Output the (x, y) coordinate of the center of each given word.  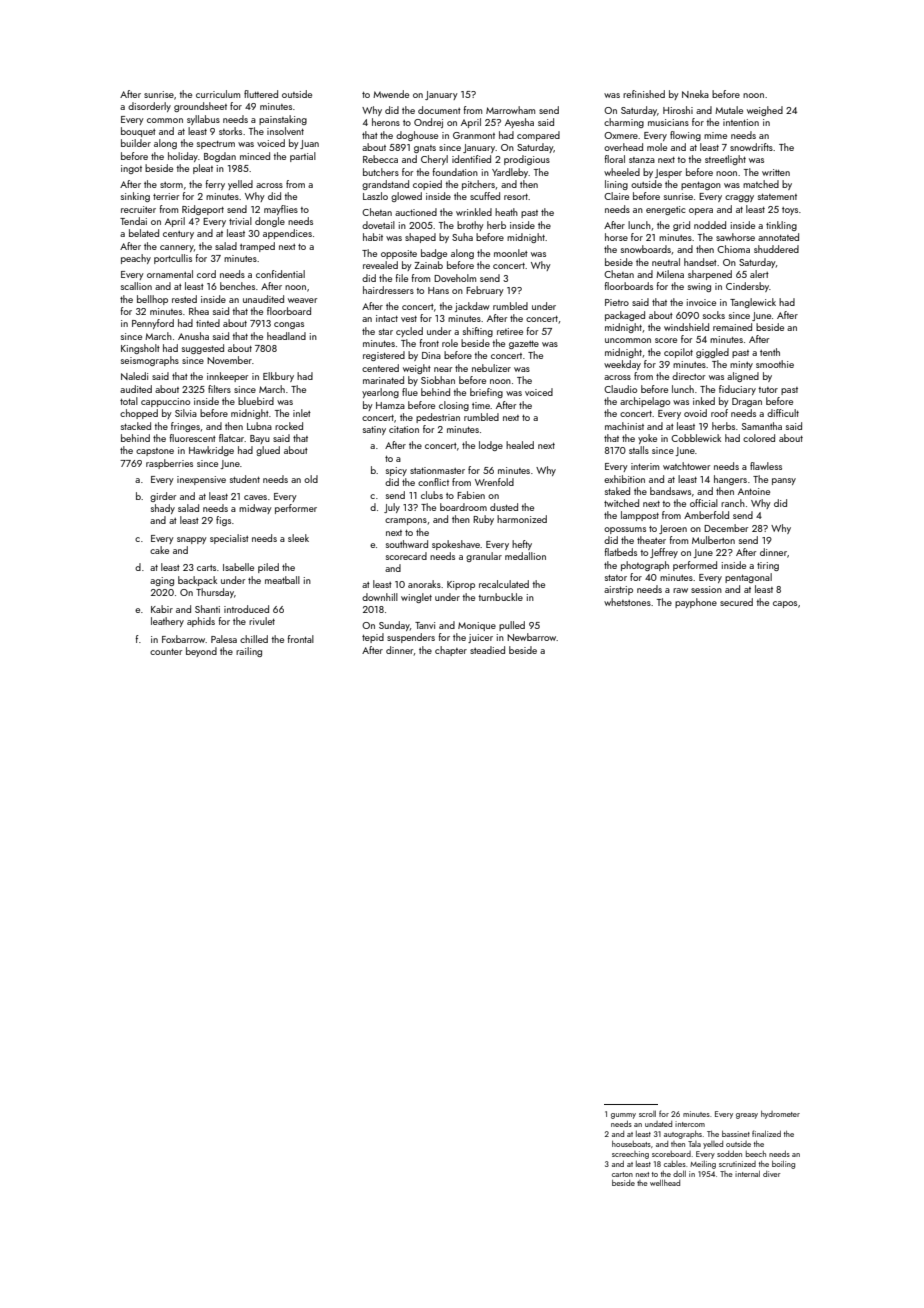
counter (166, 652)
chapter (451, 651)
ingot (131, 169)
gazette (524, 345)
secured (736, 602)
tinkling (781, 226)
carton (622, 1174)
